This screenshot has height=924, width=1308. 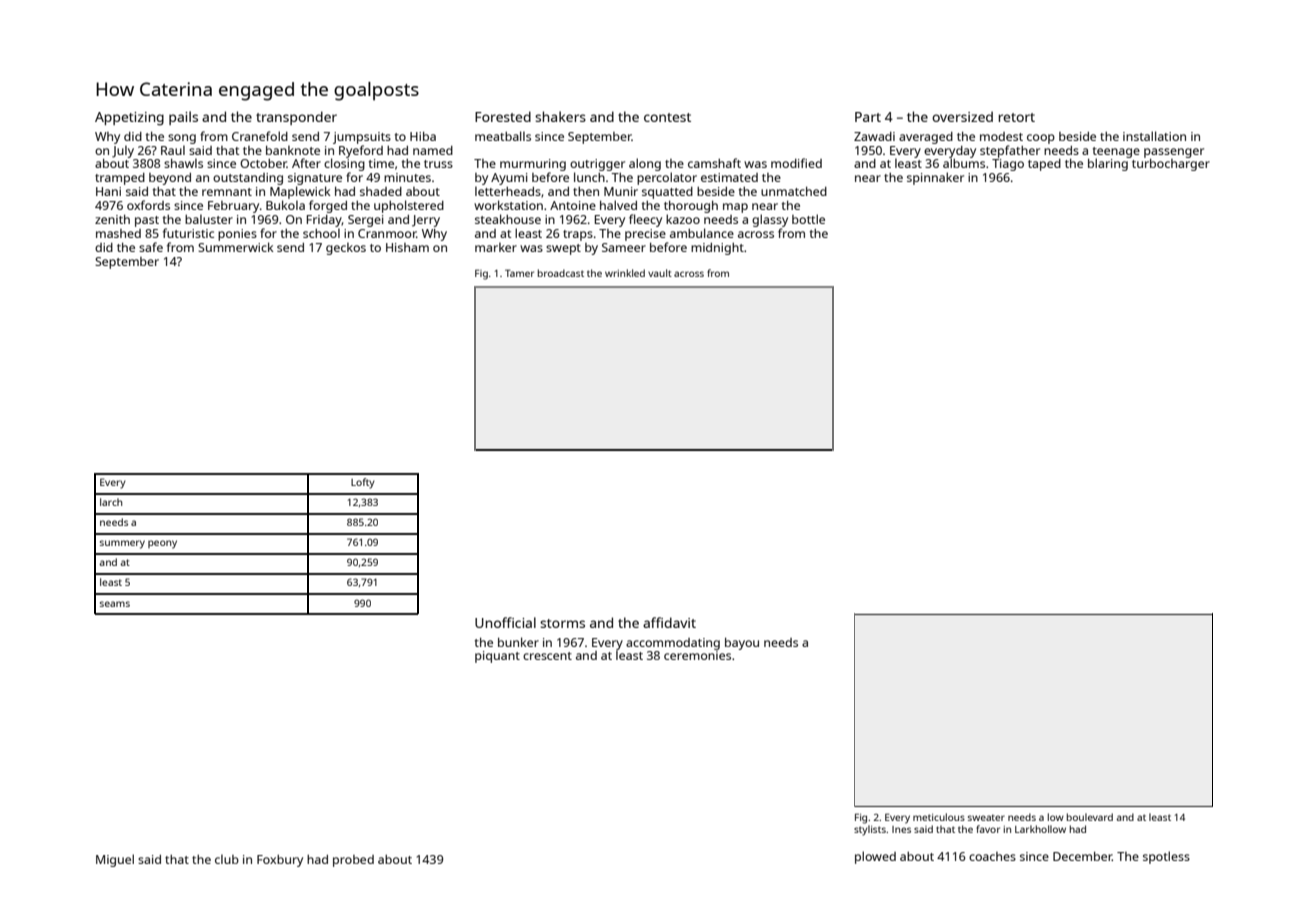 What do you see at coordinates (505, 622) in the screenshot?
I see `Unofficial` at bounding box center [505, 622].
